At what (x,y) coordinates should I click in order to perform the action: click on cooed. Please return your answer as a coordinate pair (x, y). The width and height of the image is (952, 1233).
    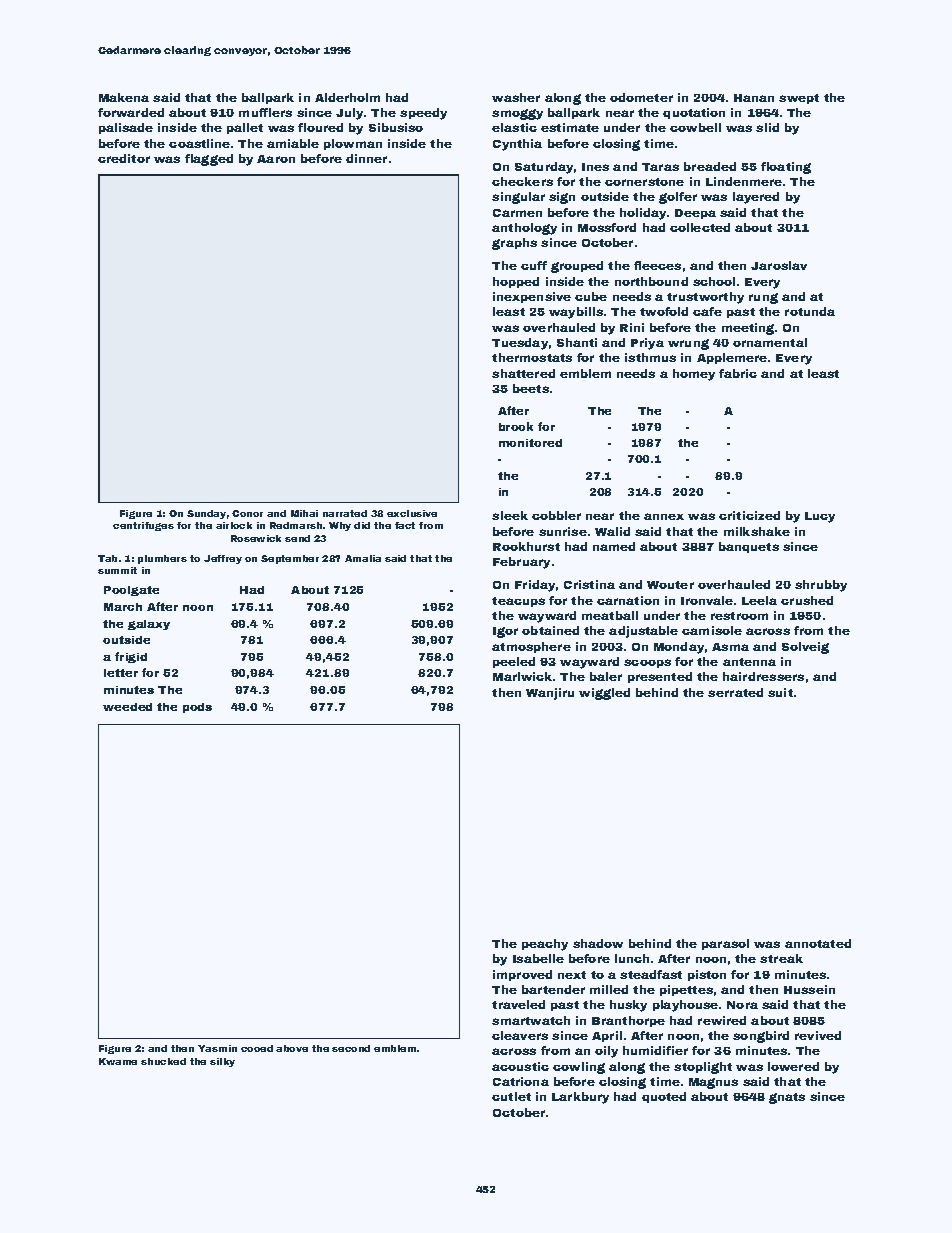
    Looking at the image, I should click on (257, 1048).
